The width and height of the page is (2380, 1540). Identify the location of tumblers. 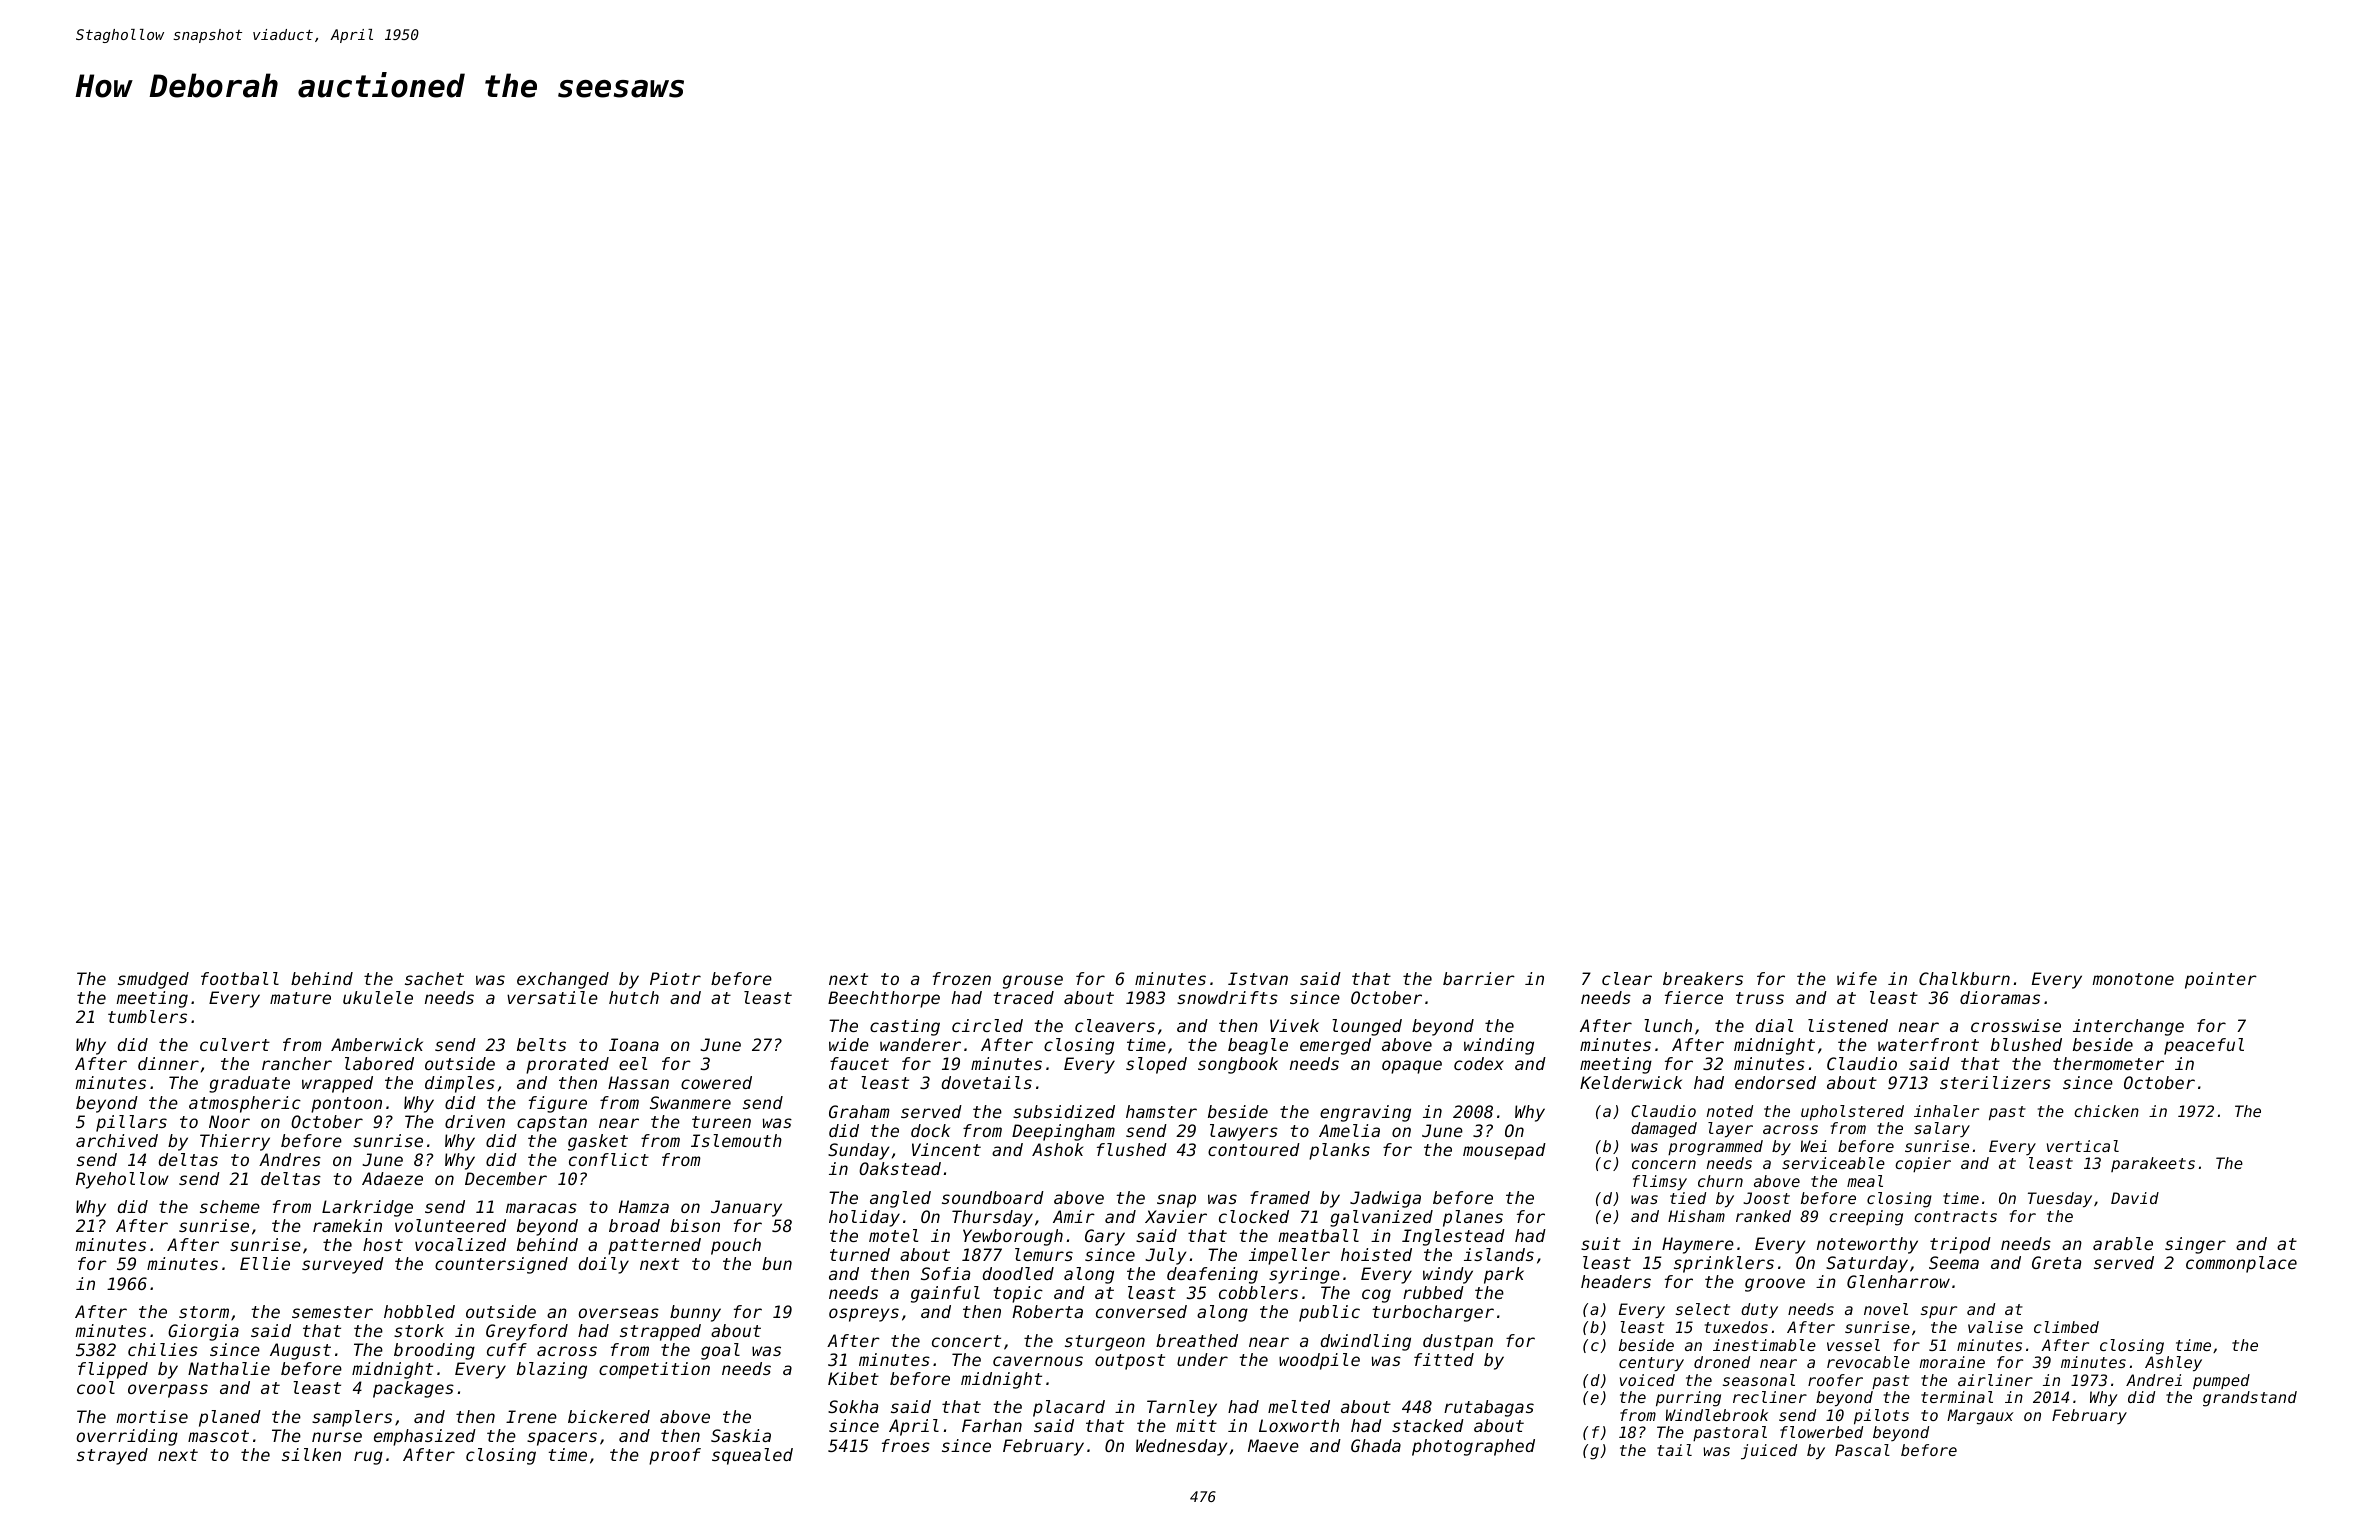
(147, 1016).
